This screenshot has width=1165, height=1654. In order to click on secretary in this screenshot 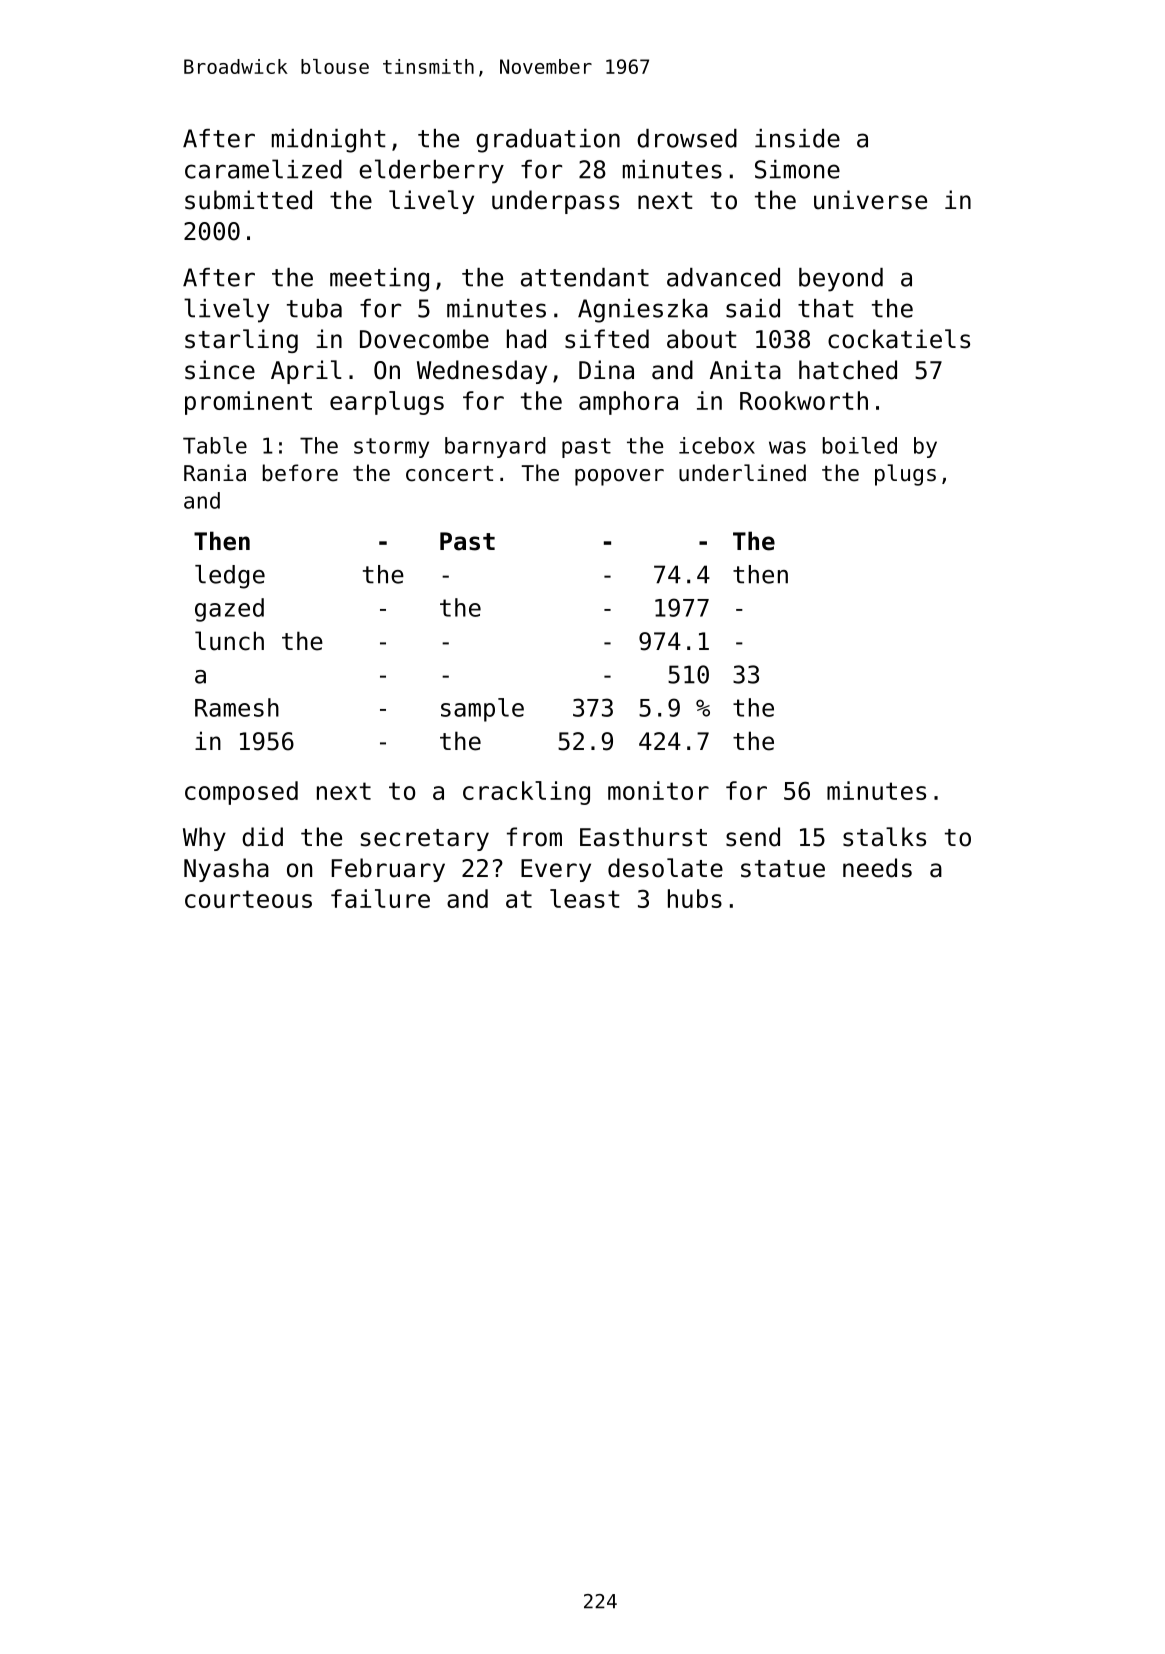, I will do `click(425, 840)`.
